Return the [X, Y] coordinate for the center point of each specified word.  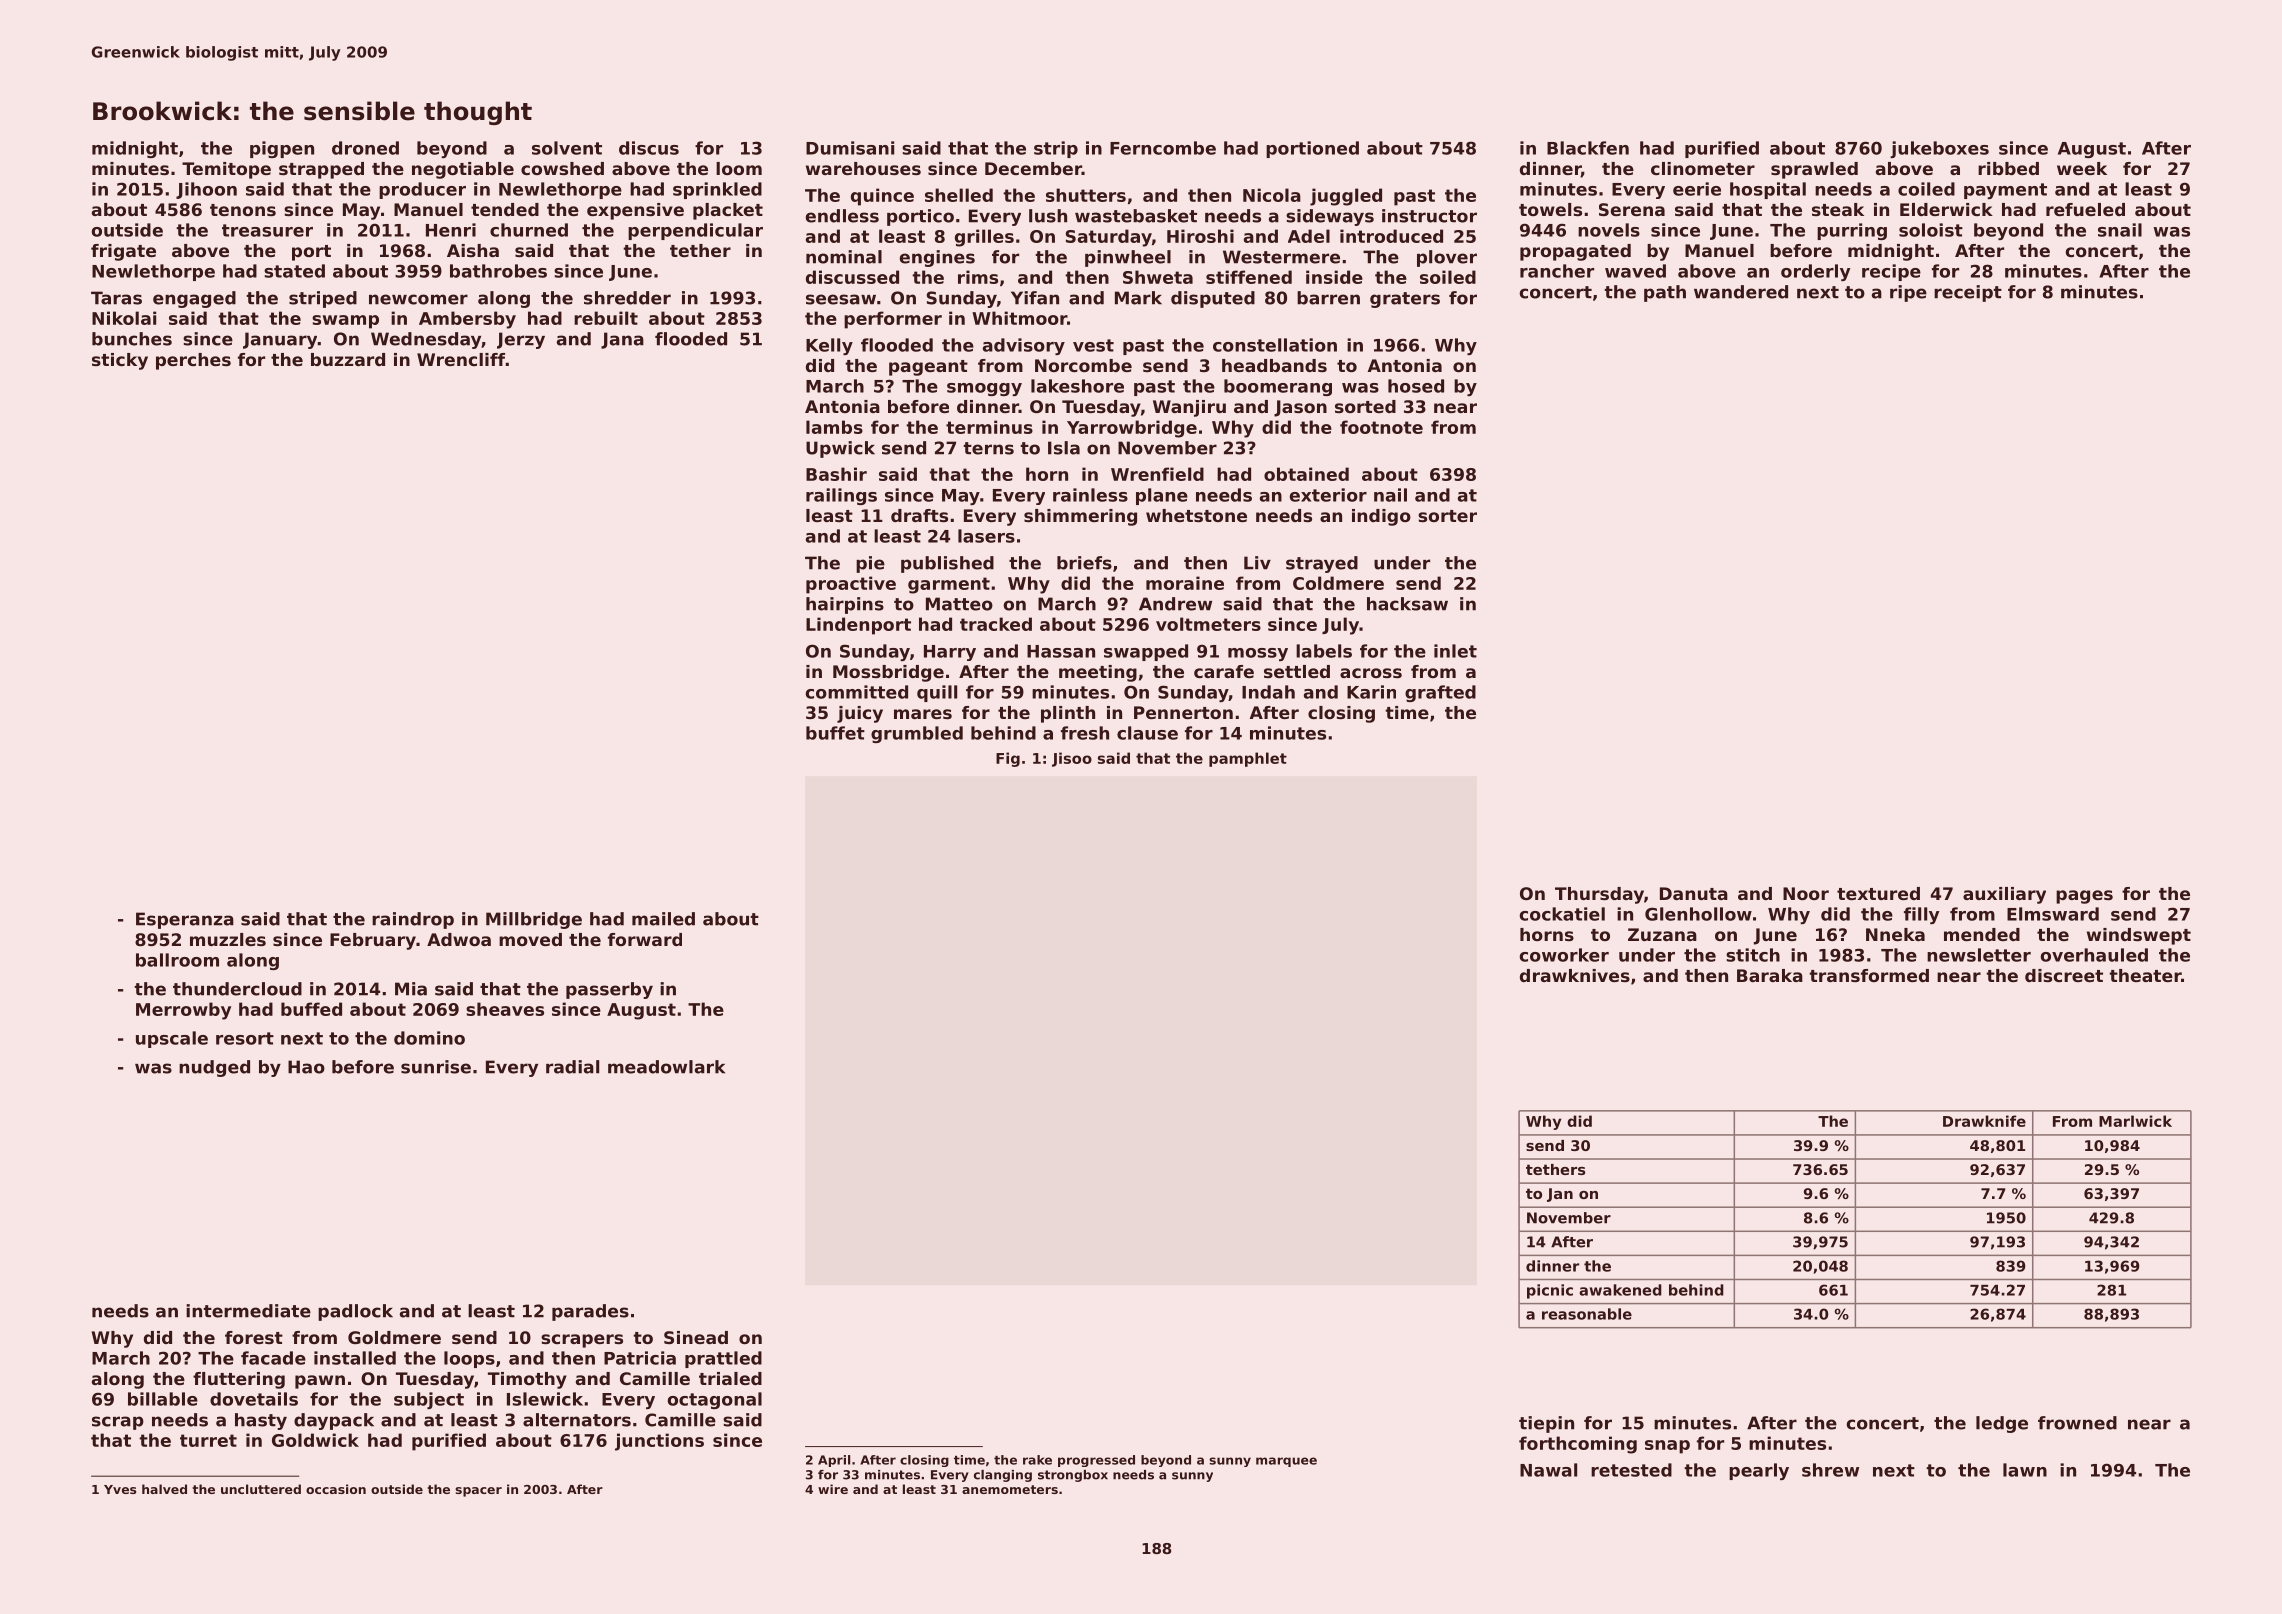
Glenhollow [1698, 914]
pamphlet [1248, 759]
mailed [663, 919]
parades [590, 1312]
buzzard [348, 359]
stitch [1753, 955]
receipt [1968, 293]
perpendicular [695, 231]
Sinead [696, 1337]
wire [833, 1489]
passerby [609, 990]
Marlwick [2135, 1121]
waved [1635, 271]
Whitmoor [1019, 318]
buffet [835, 733]
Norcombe [1083, 365]
